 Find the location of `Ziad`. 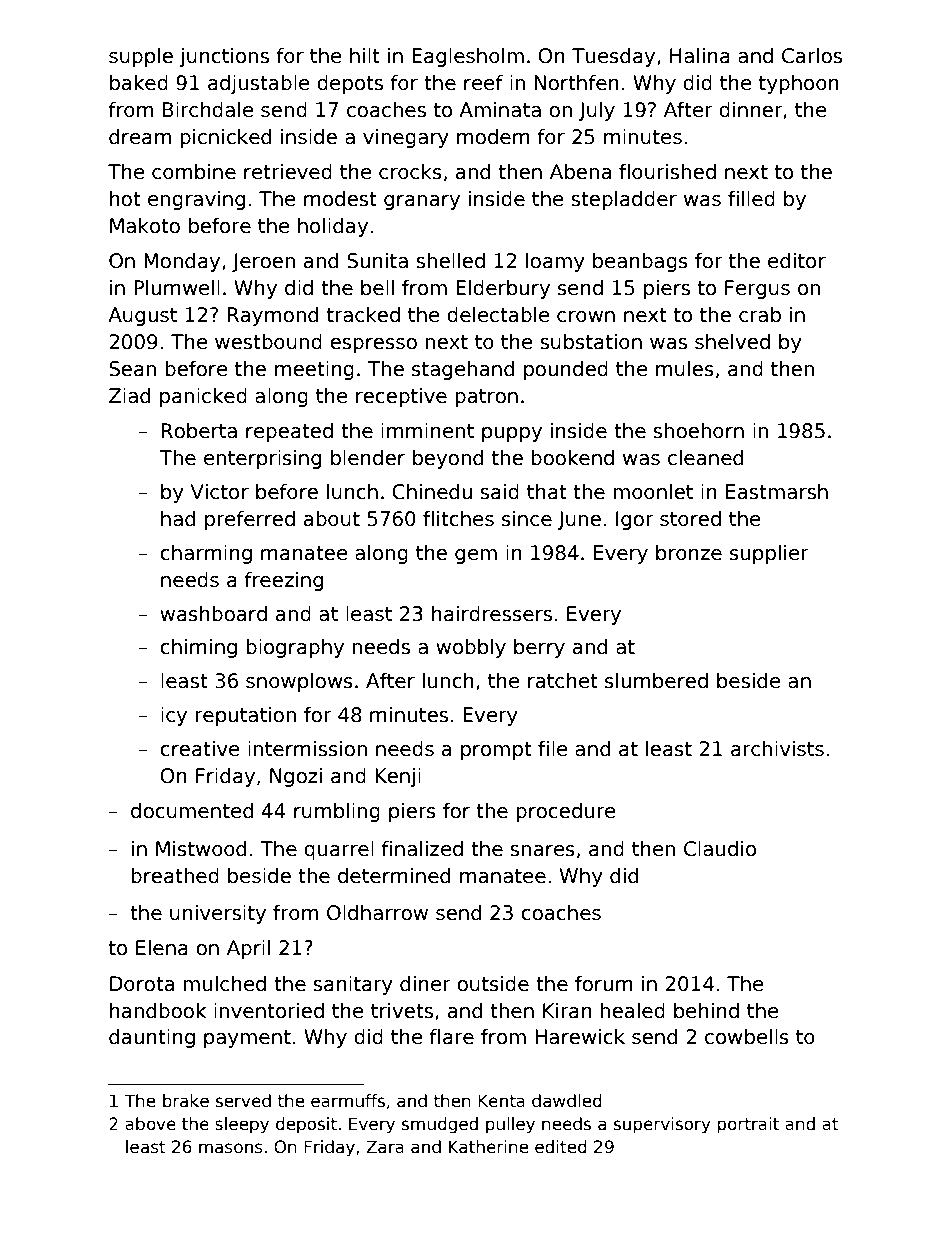

Ziad is located at coordinates (129, 396).
